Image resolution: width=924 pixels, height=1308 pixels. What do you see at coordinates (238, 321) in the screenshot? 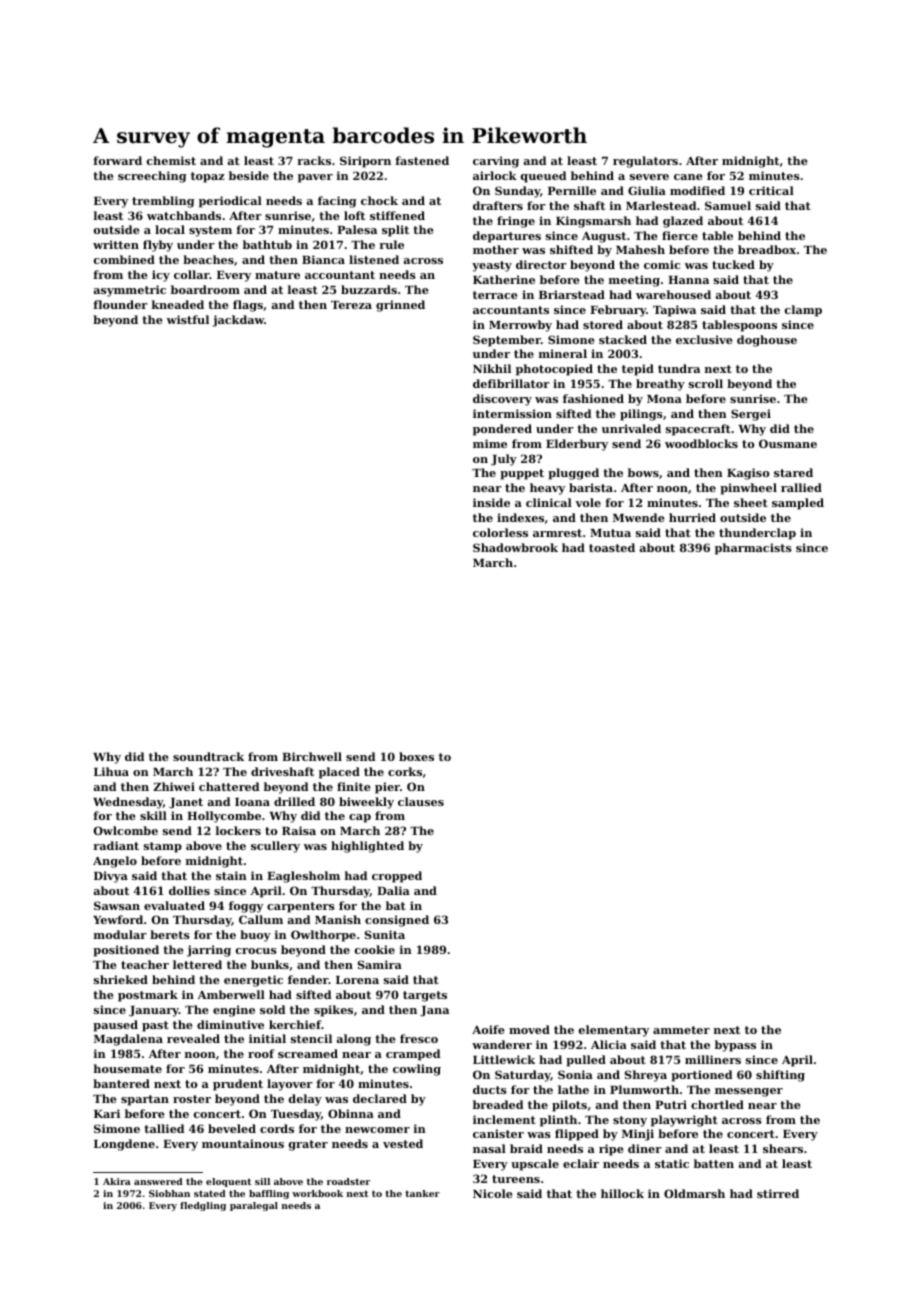
I see `jackdaw` at bounding box center [238, 321].
